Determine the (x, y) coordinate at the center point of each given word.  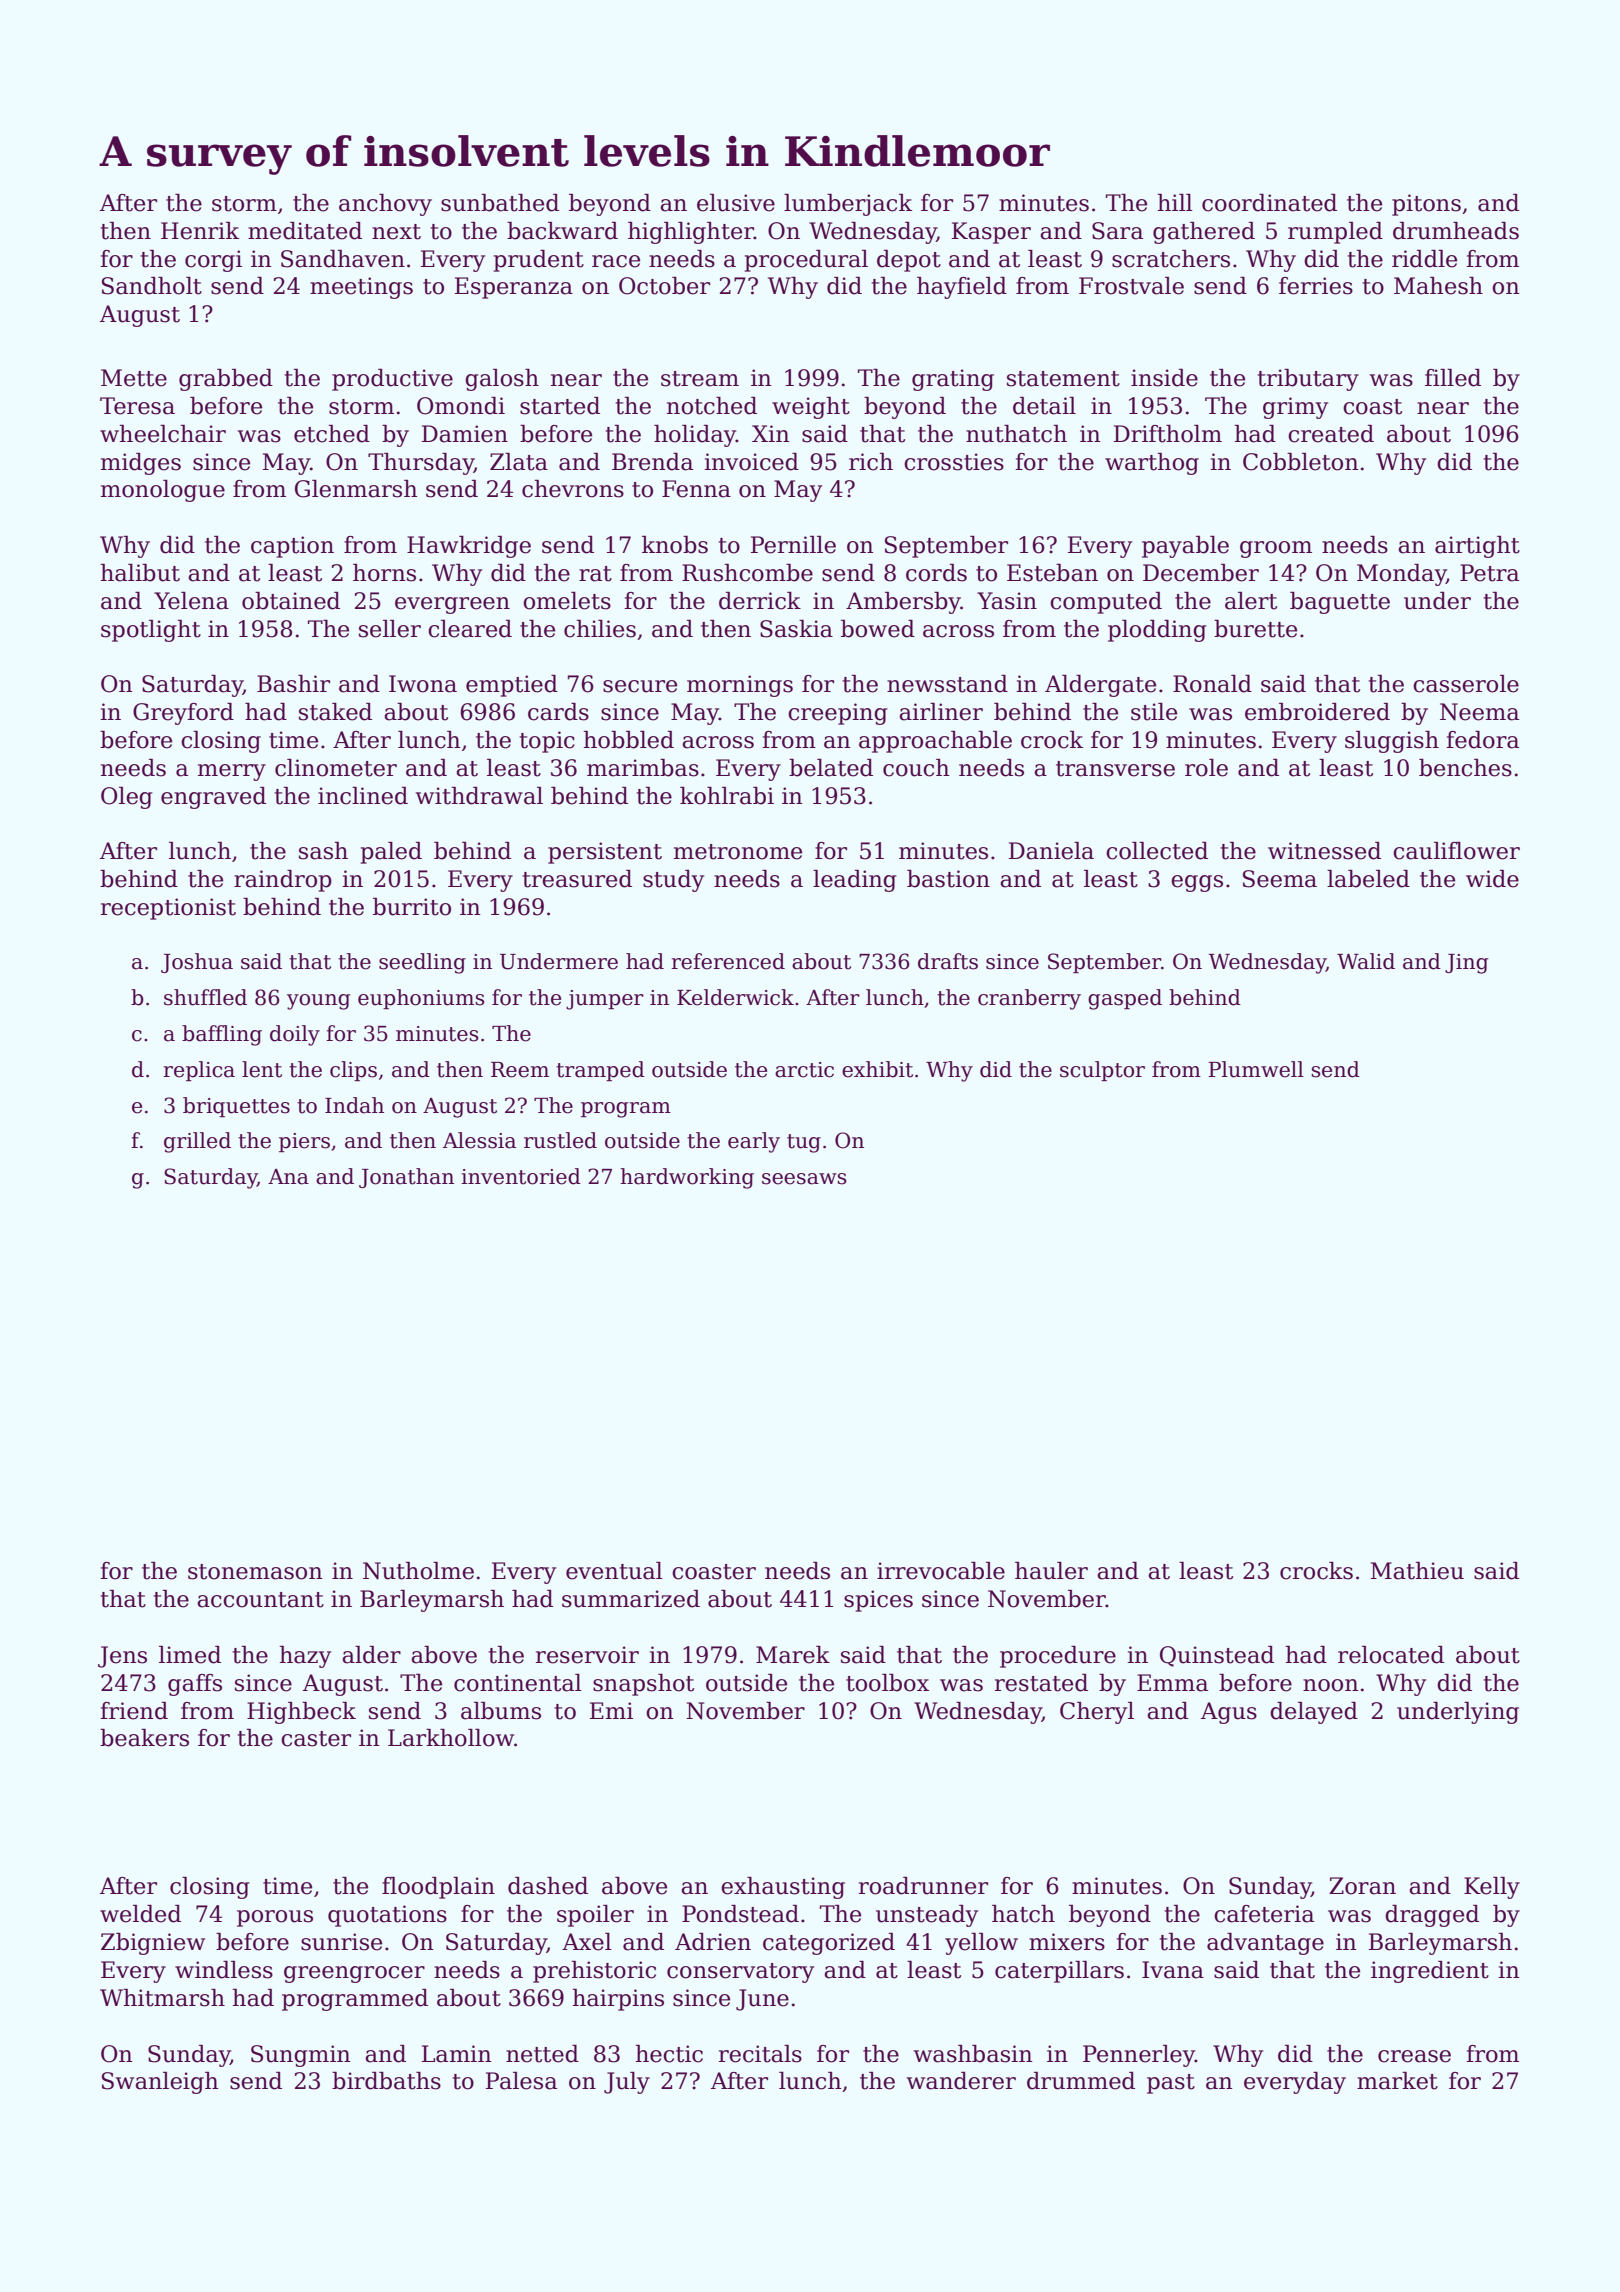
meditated (305, 231)
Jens (122, 1657)
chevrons (573, 489)
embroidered (1317, 712)
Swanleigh (160, 2083)
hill (1175, 202)
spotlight (151, 631)
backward (562, 231)
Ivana (1173, 1970)
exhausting (783, 1888)
